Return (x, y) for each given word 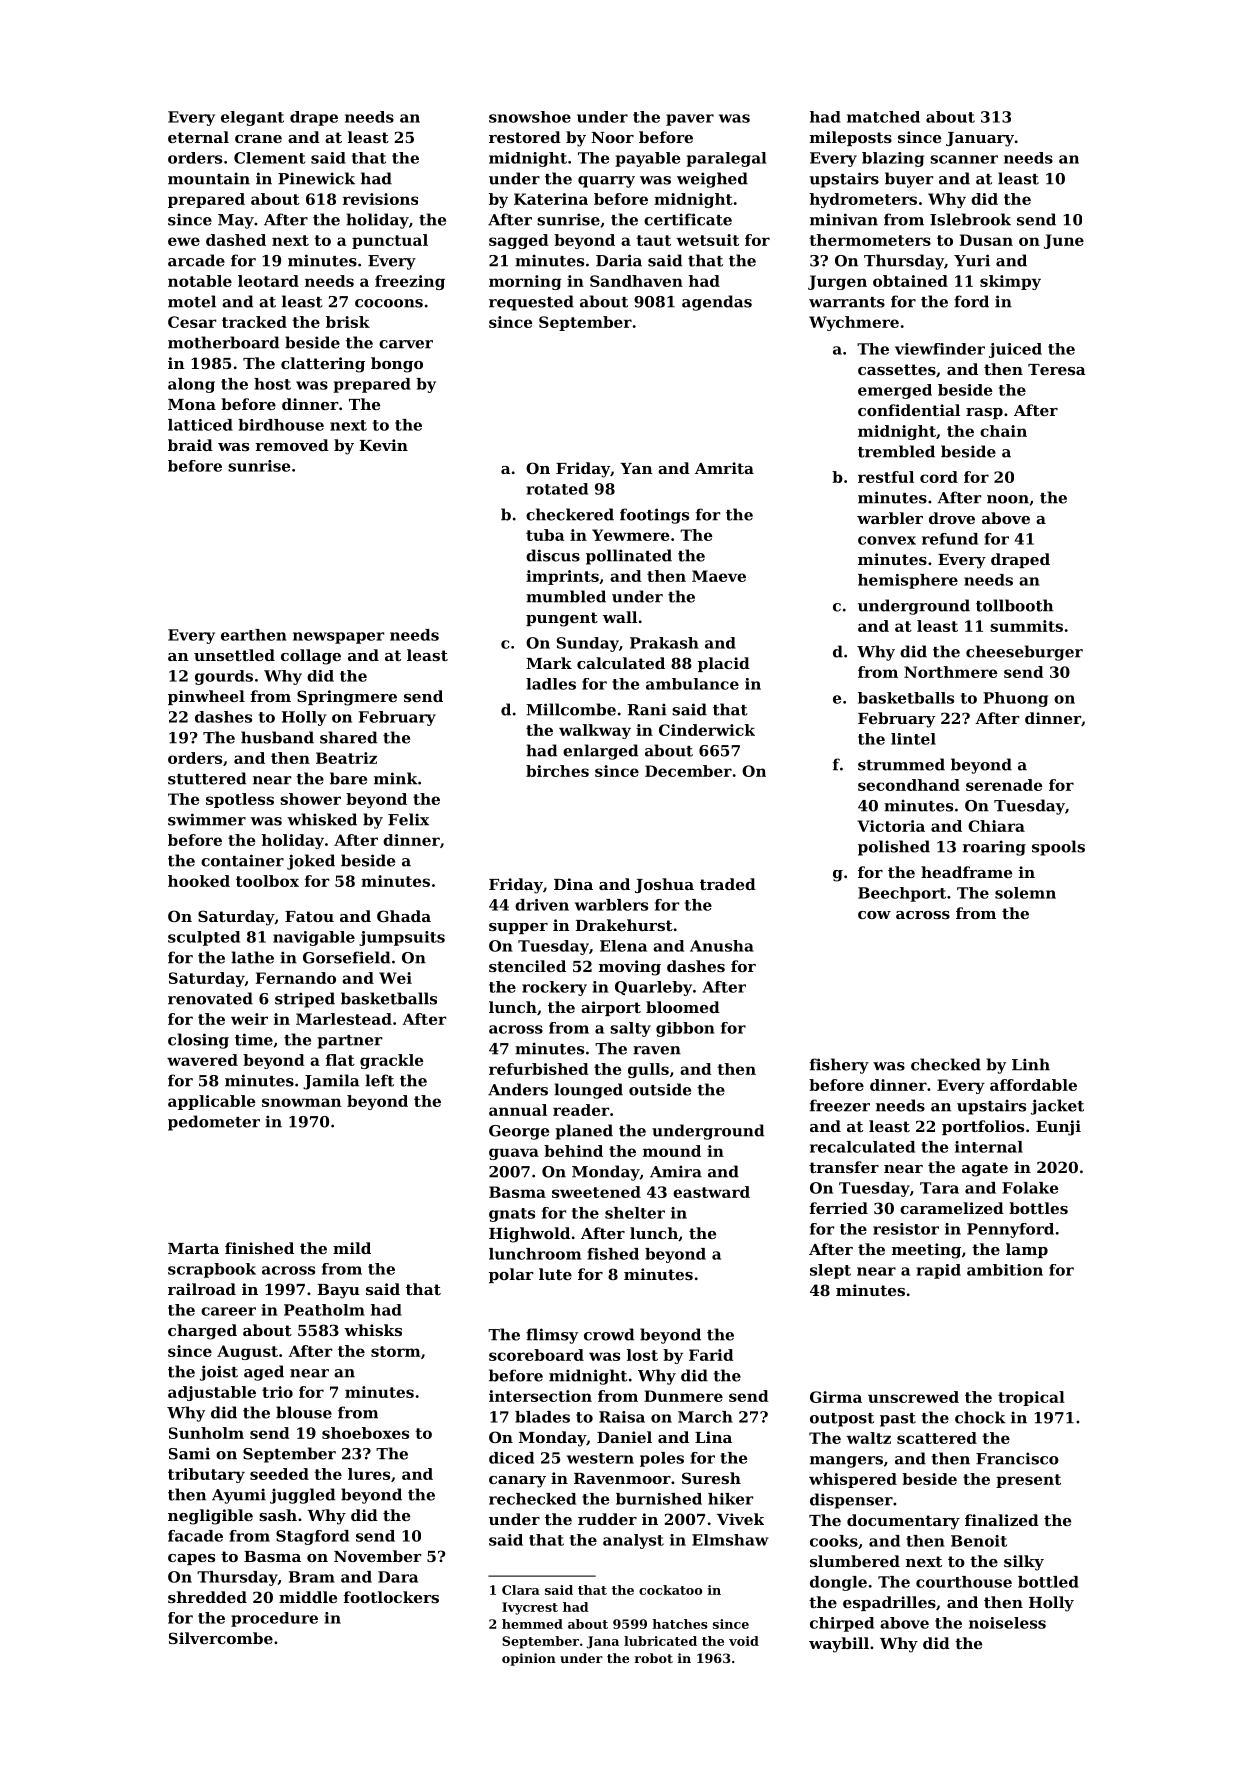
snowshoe (530, 117)
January (980, 139)
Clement (270, 158)
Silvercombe (221, 1638)
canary (517, 1482)
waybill (839, 1645)
